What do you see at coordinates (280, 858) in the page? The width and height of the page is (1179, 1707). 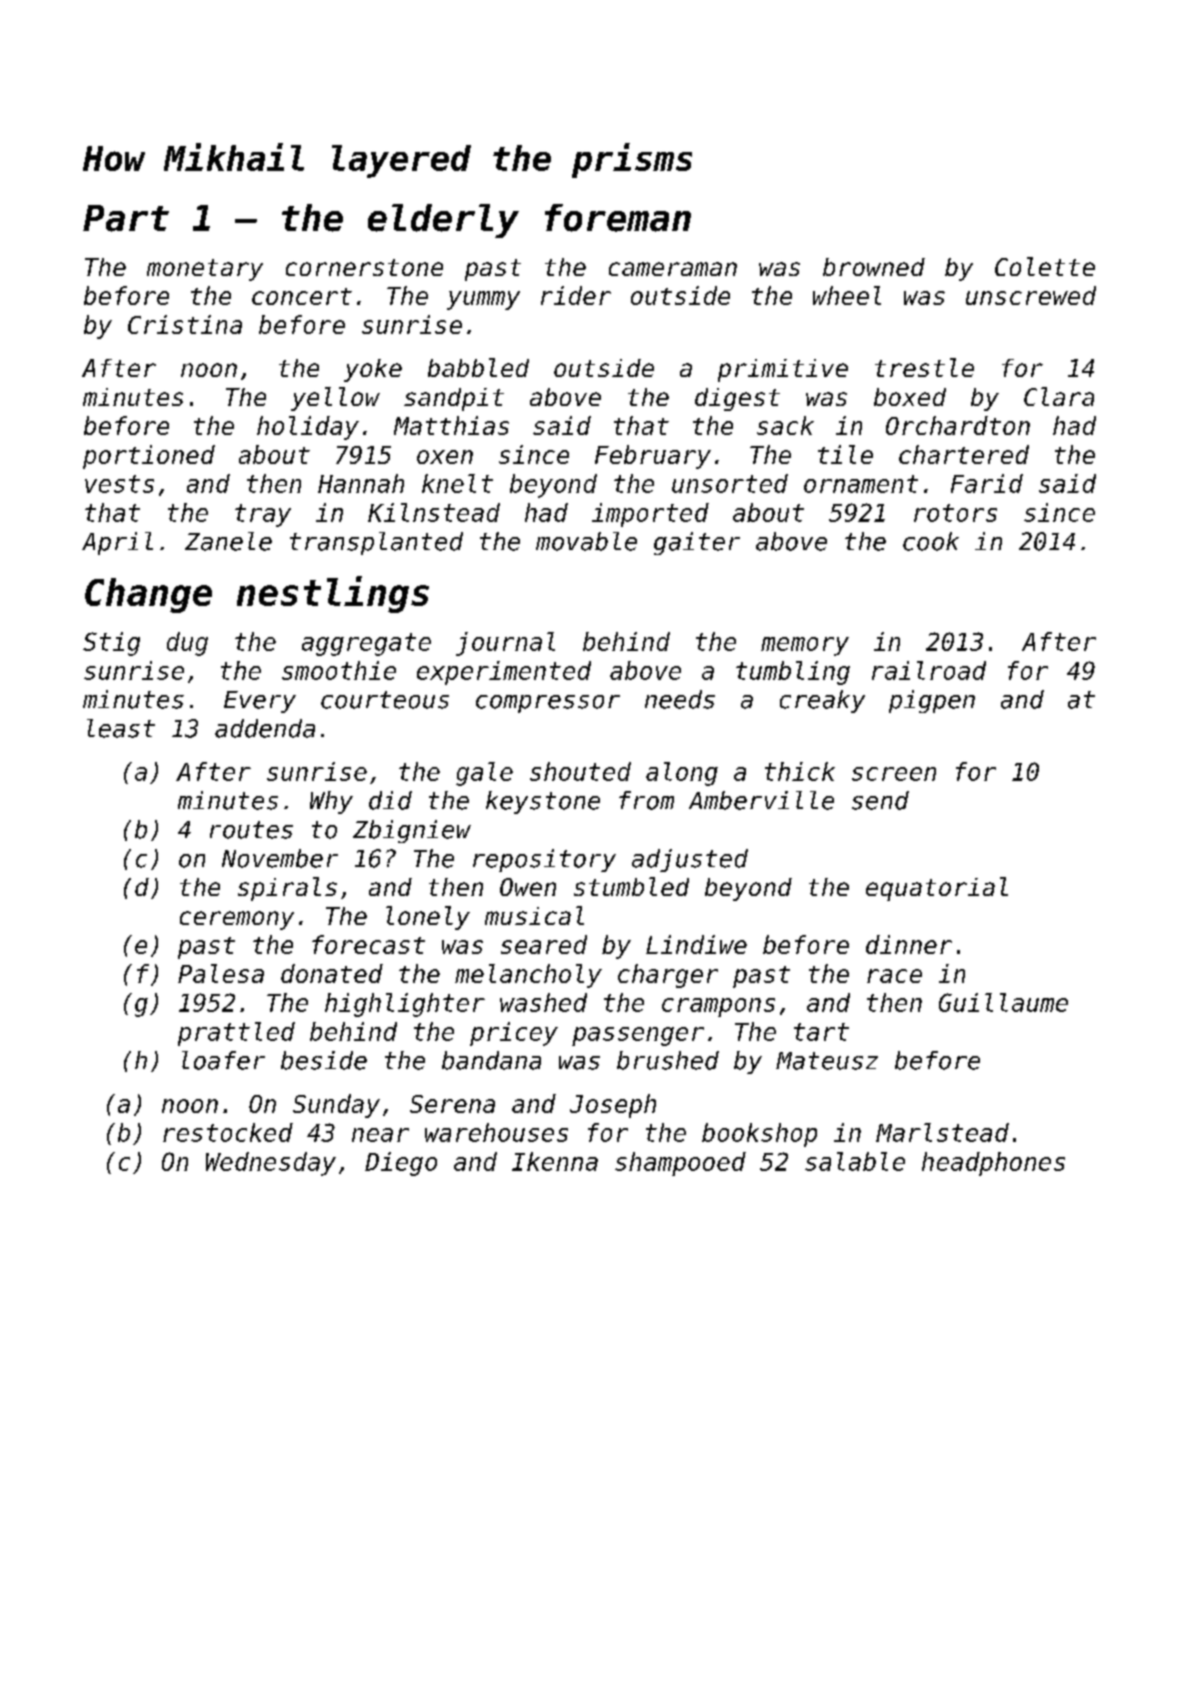 I see `November` at bounding box center [280, 858].
